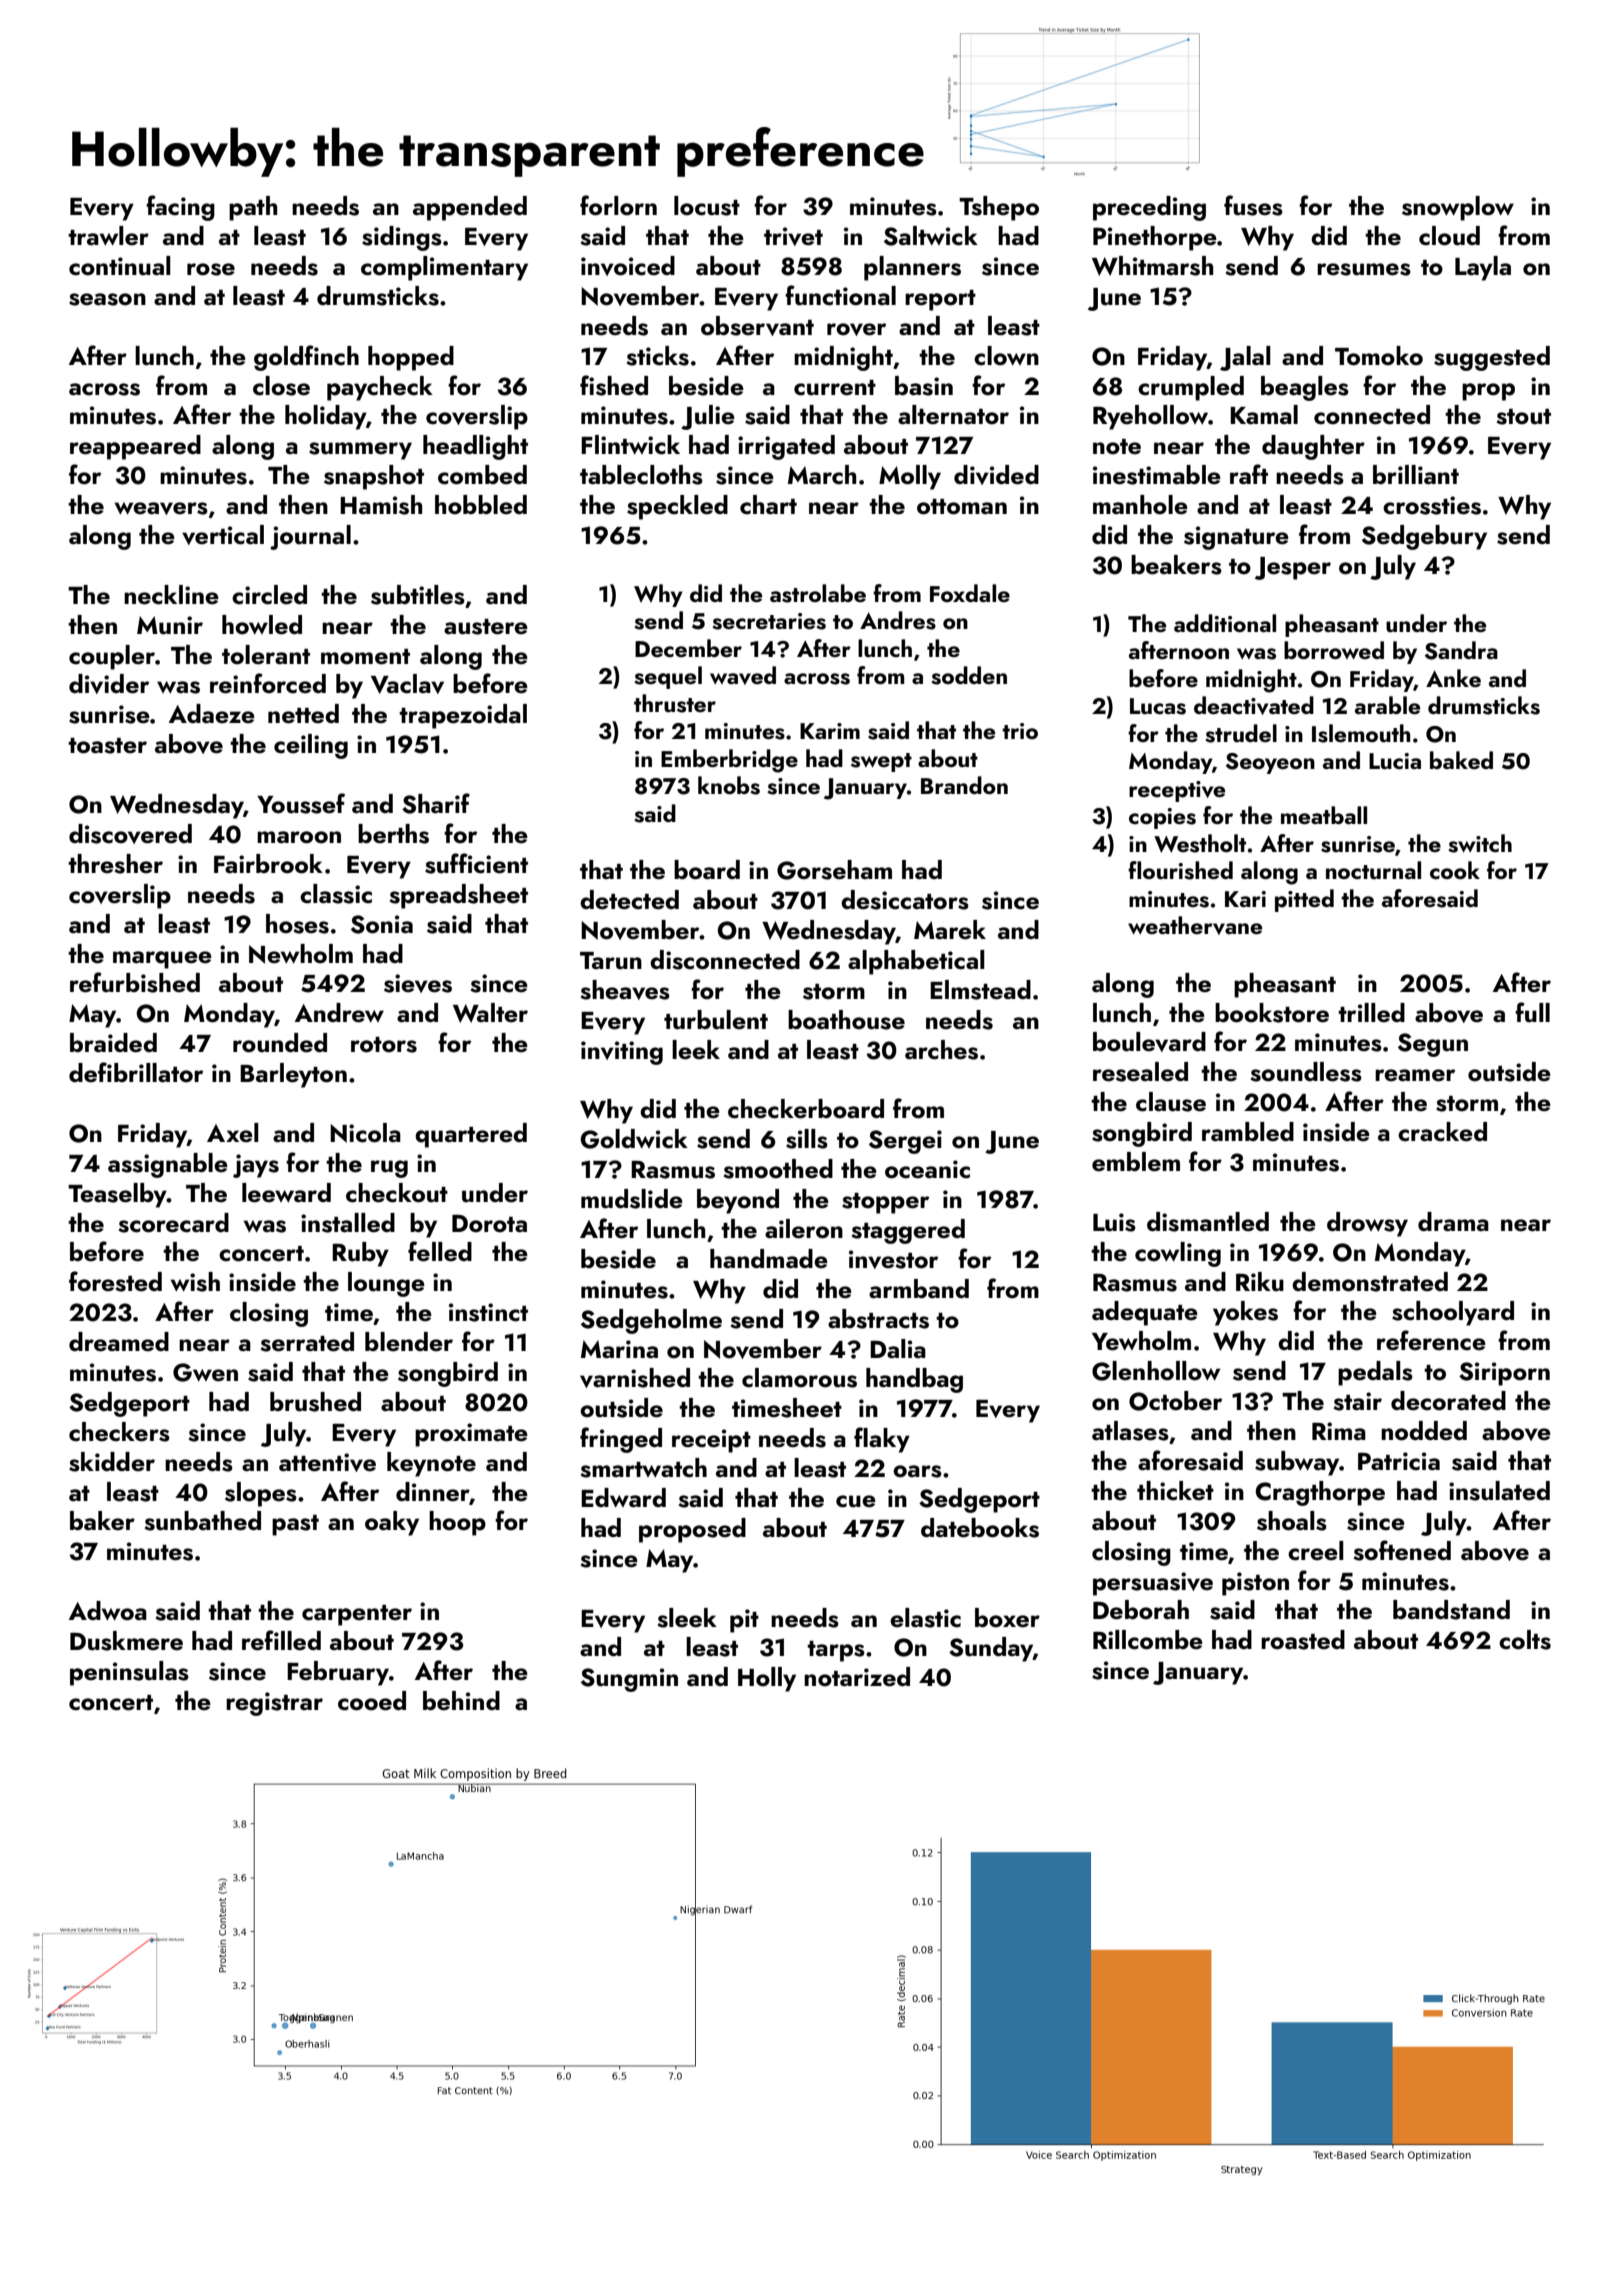 The image size is (1620, 2292). I want to click on Foxdale, so click(970, 593).
